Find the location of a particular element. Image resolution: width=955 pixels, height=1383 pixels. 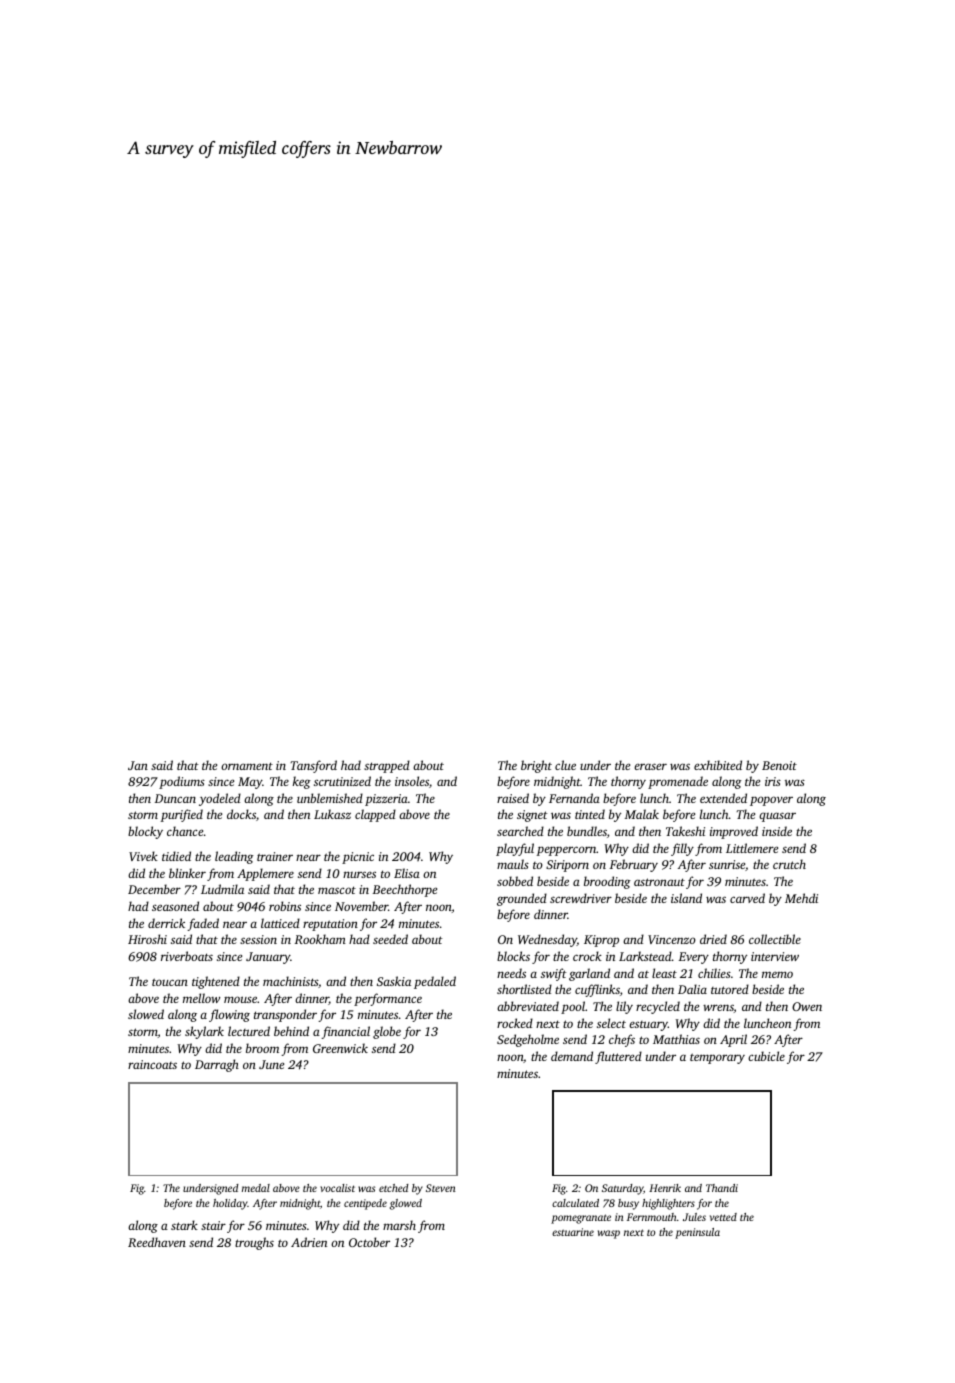

ornament is located at coordinates (247, 766).
